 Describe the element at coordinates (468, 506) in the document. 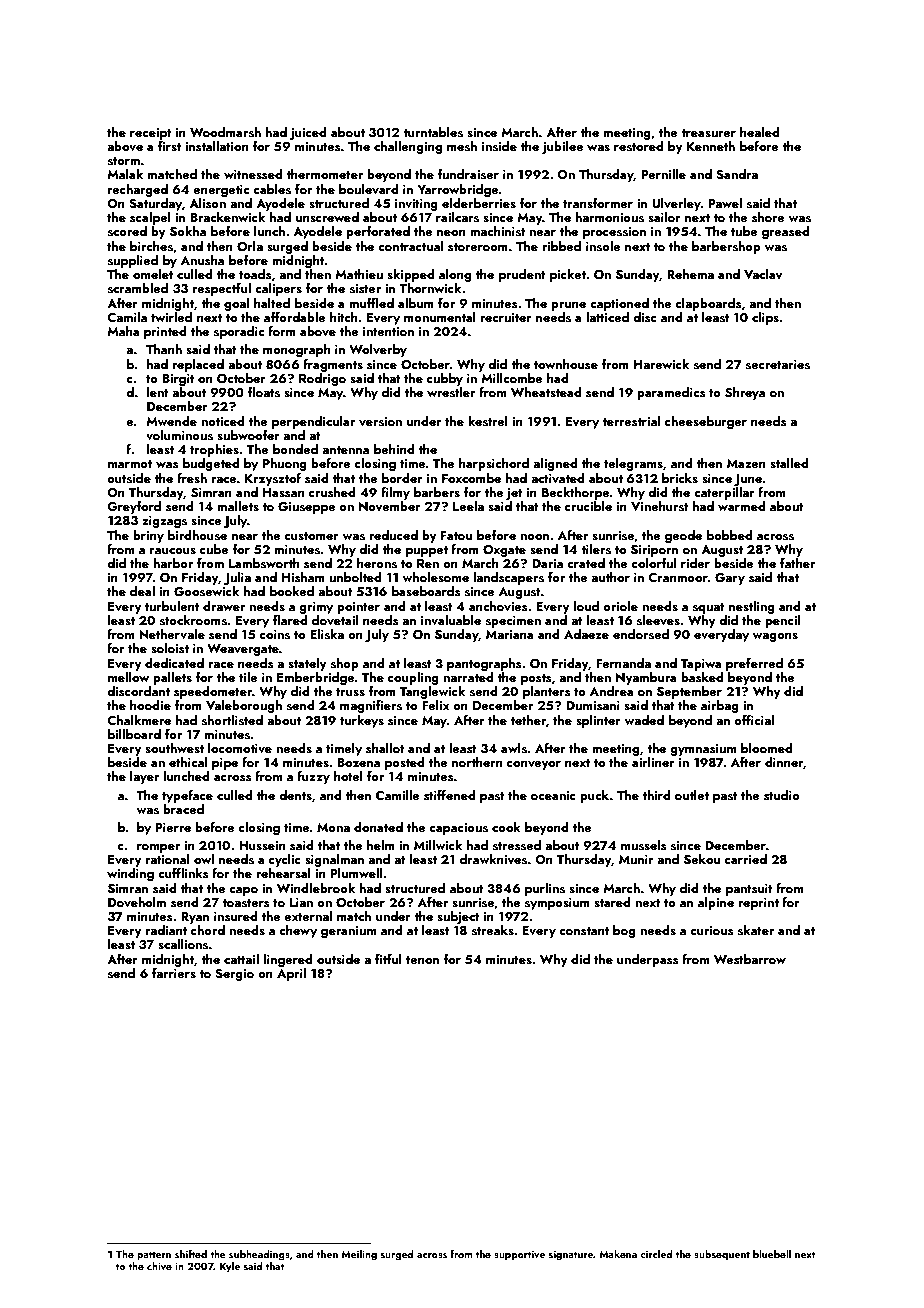

I see `Leela` at that location.
